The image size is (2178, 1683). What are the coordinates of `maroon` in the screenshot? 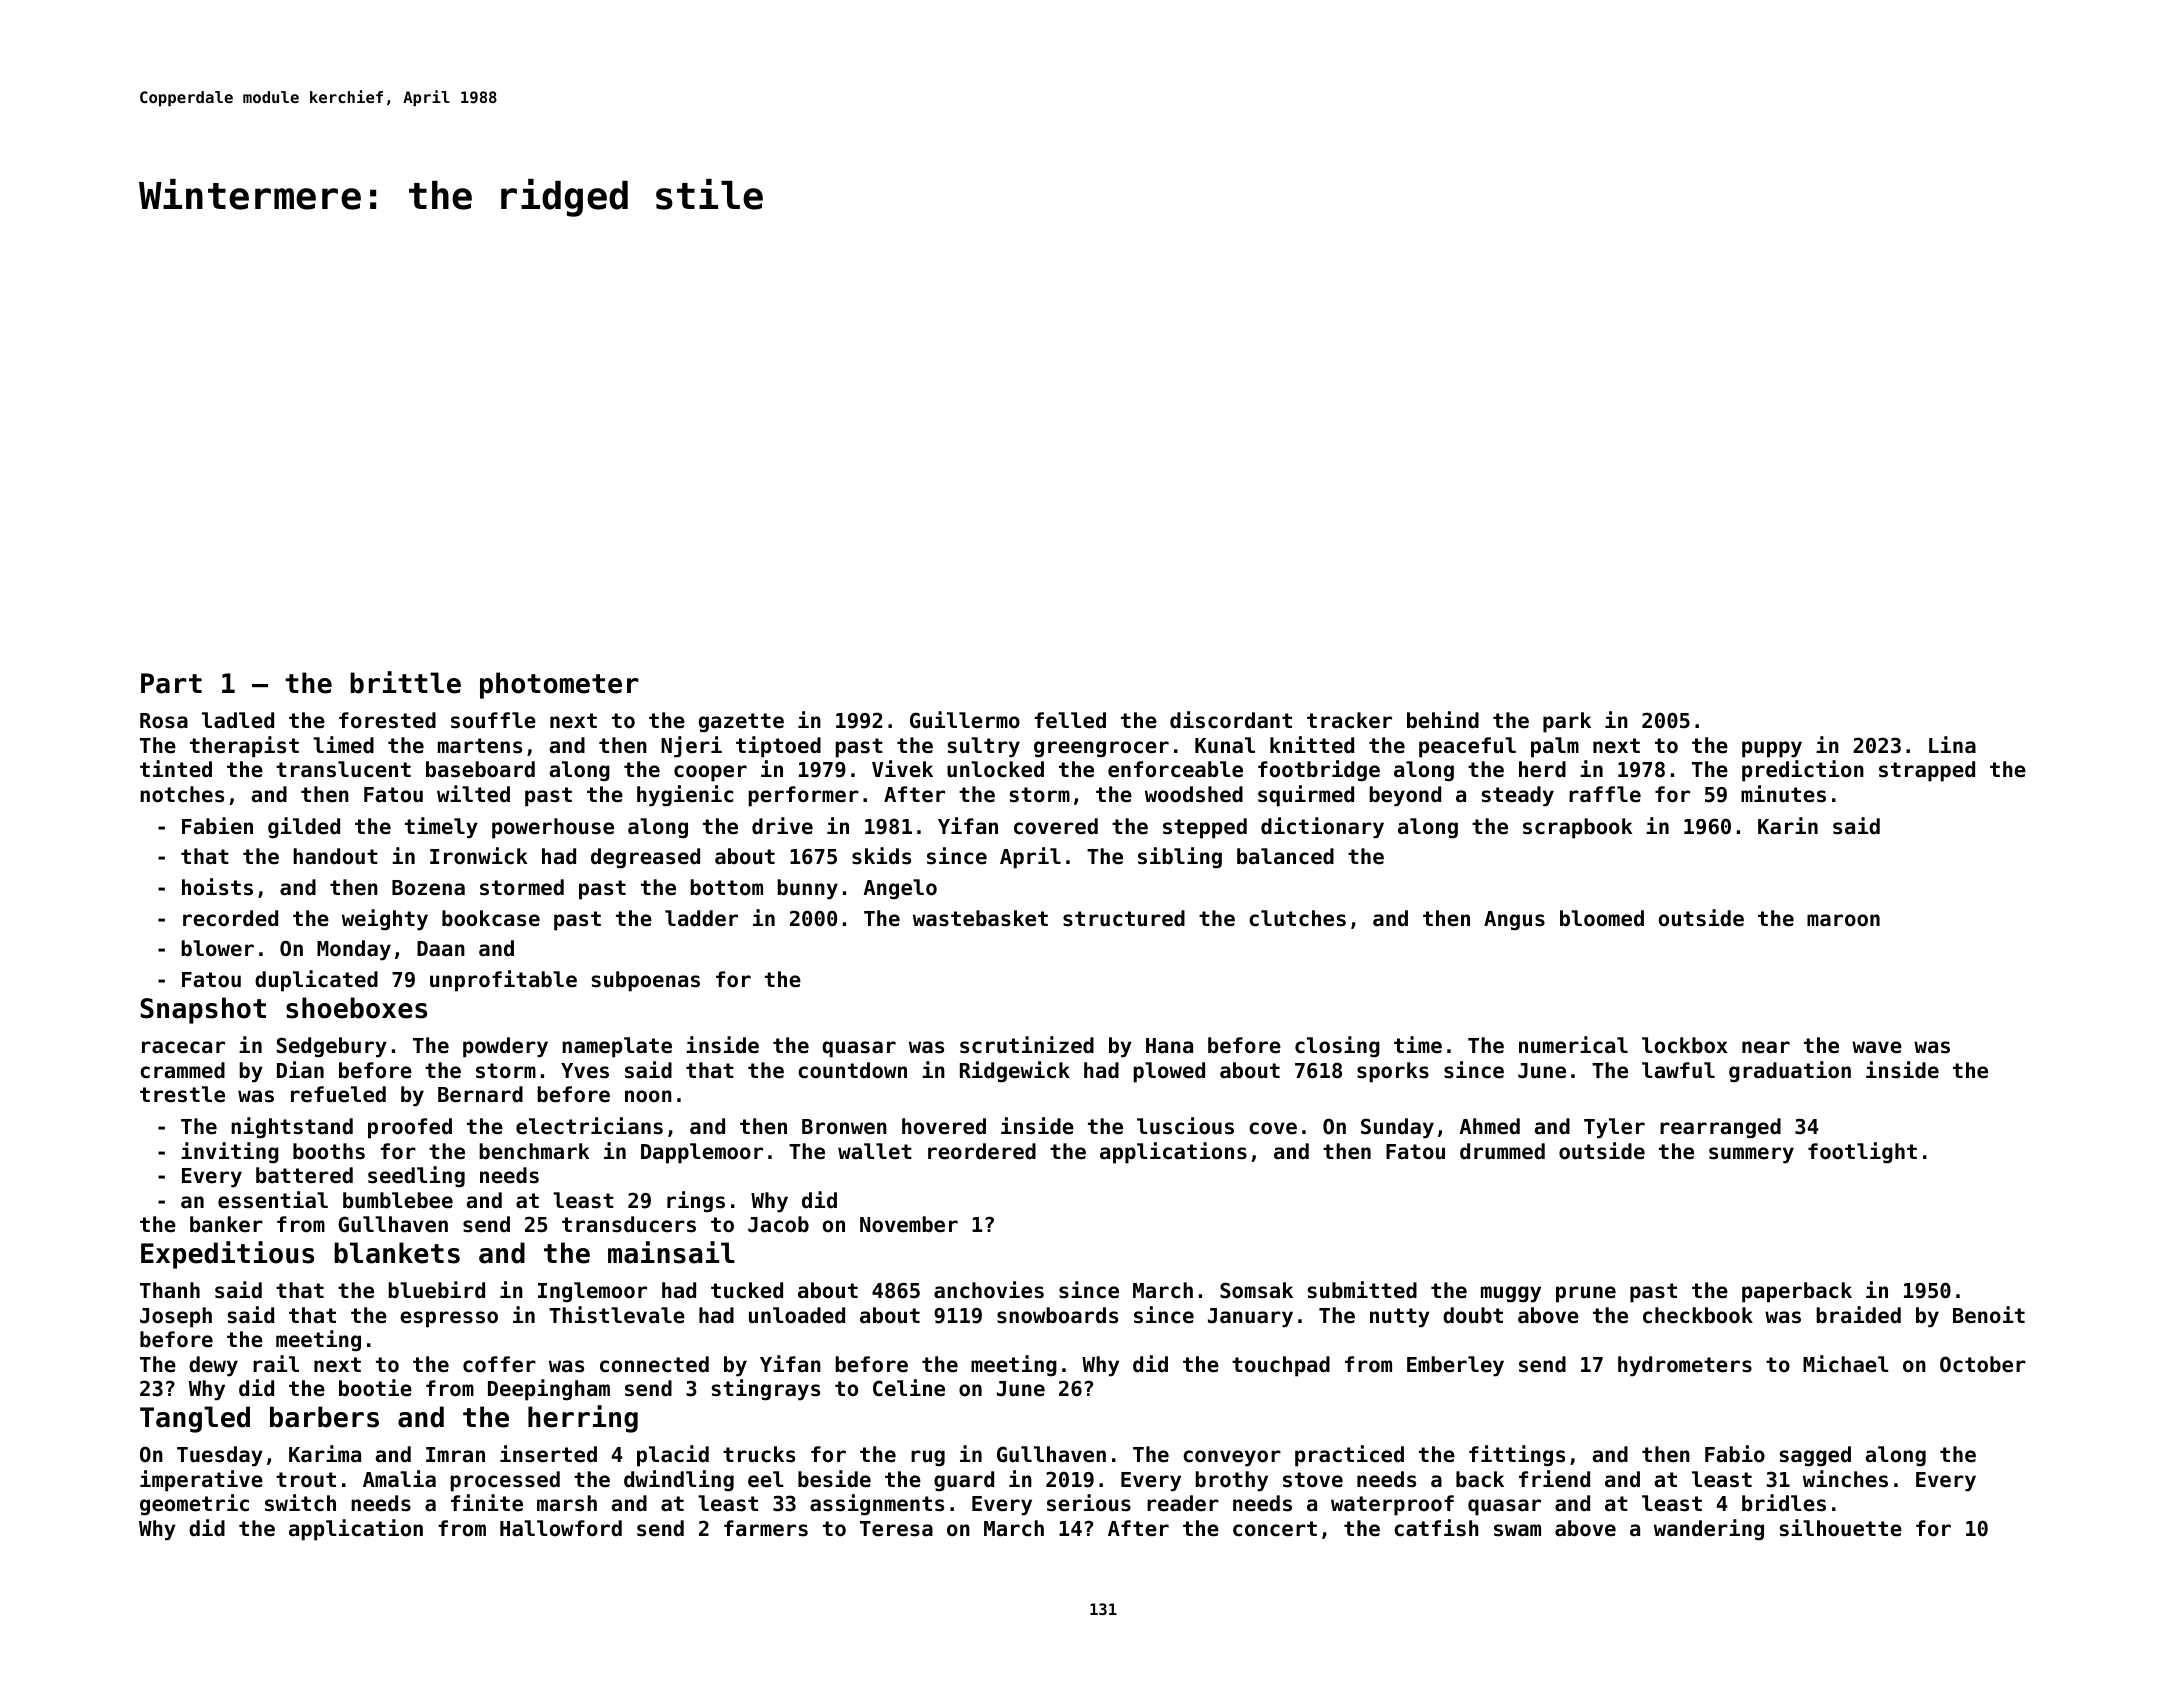 It's located at (1843, 920).
